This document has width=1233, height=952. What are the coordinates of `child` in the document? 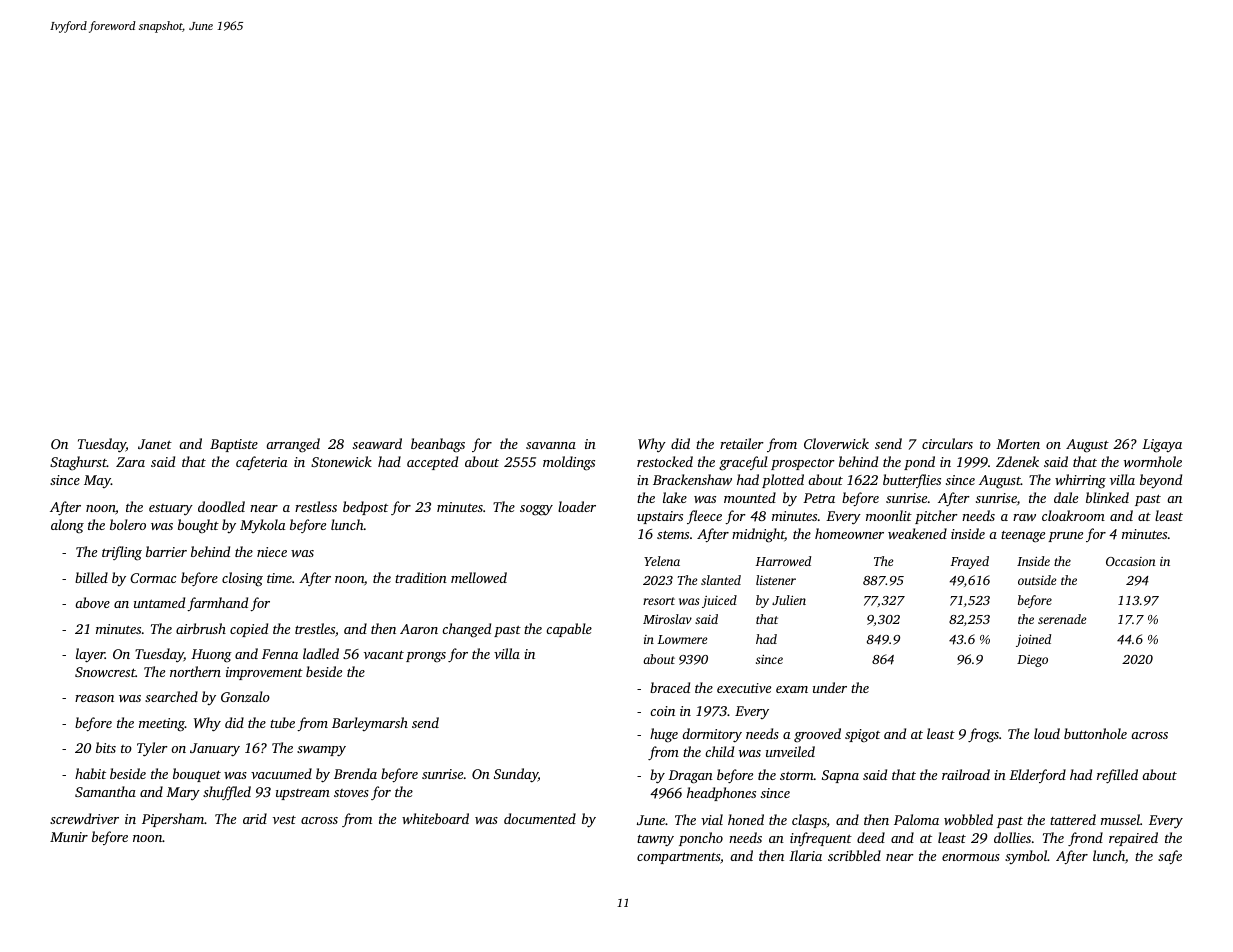 It's located at (719, 751).
